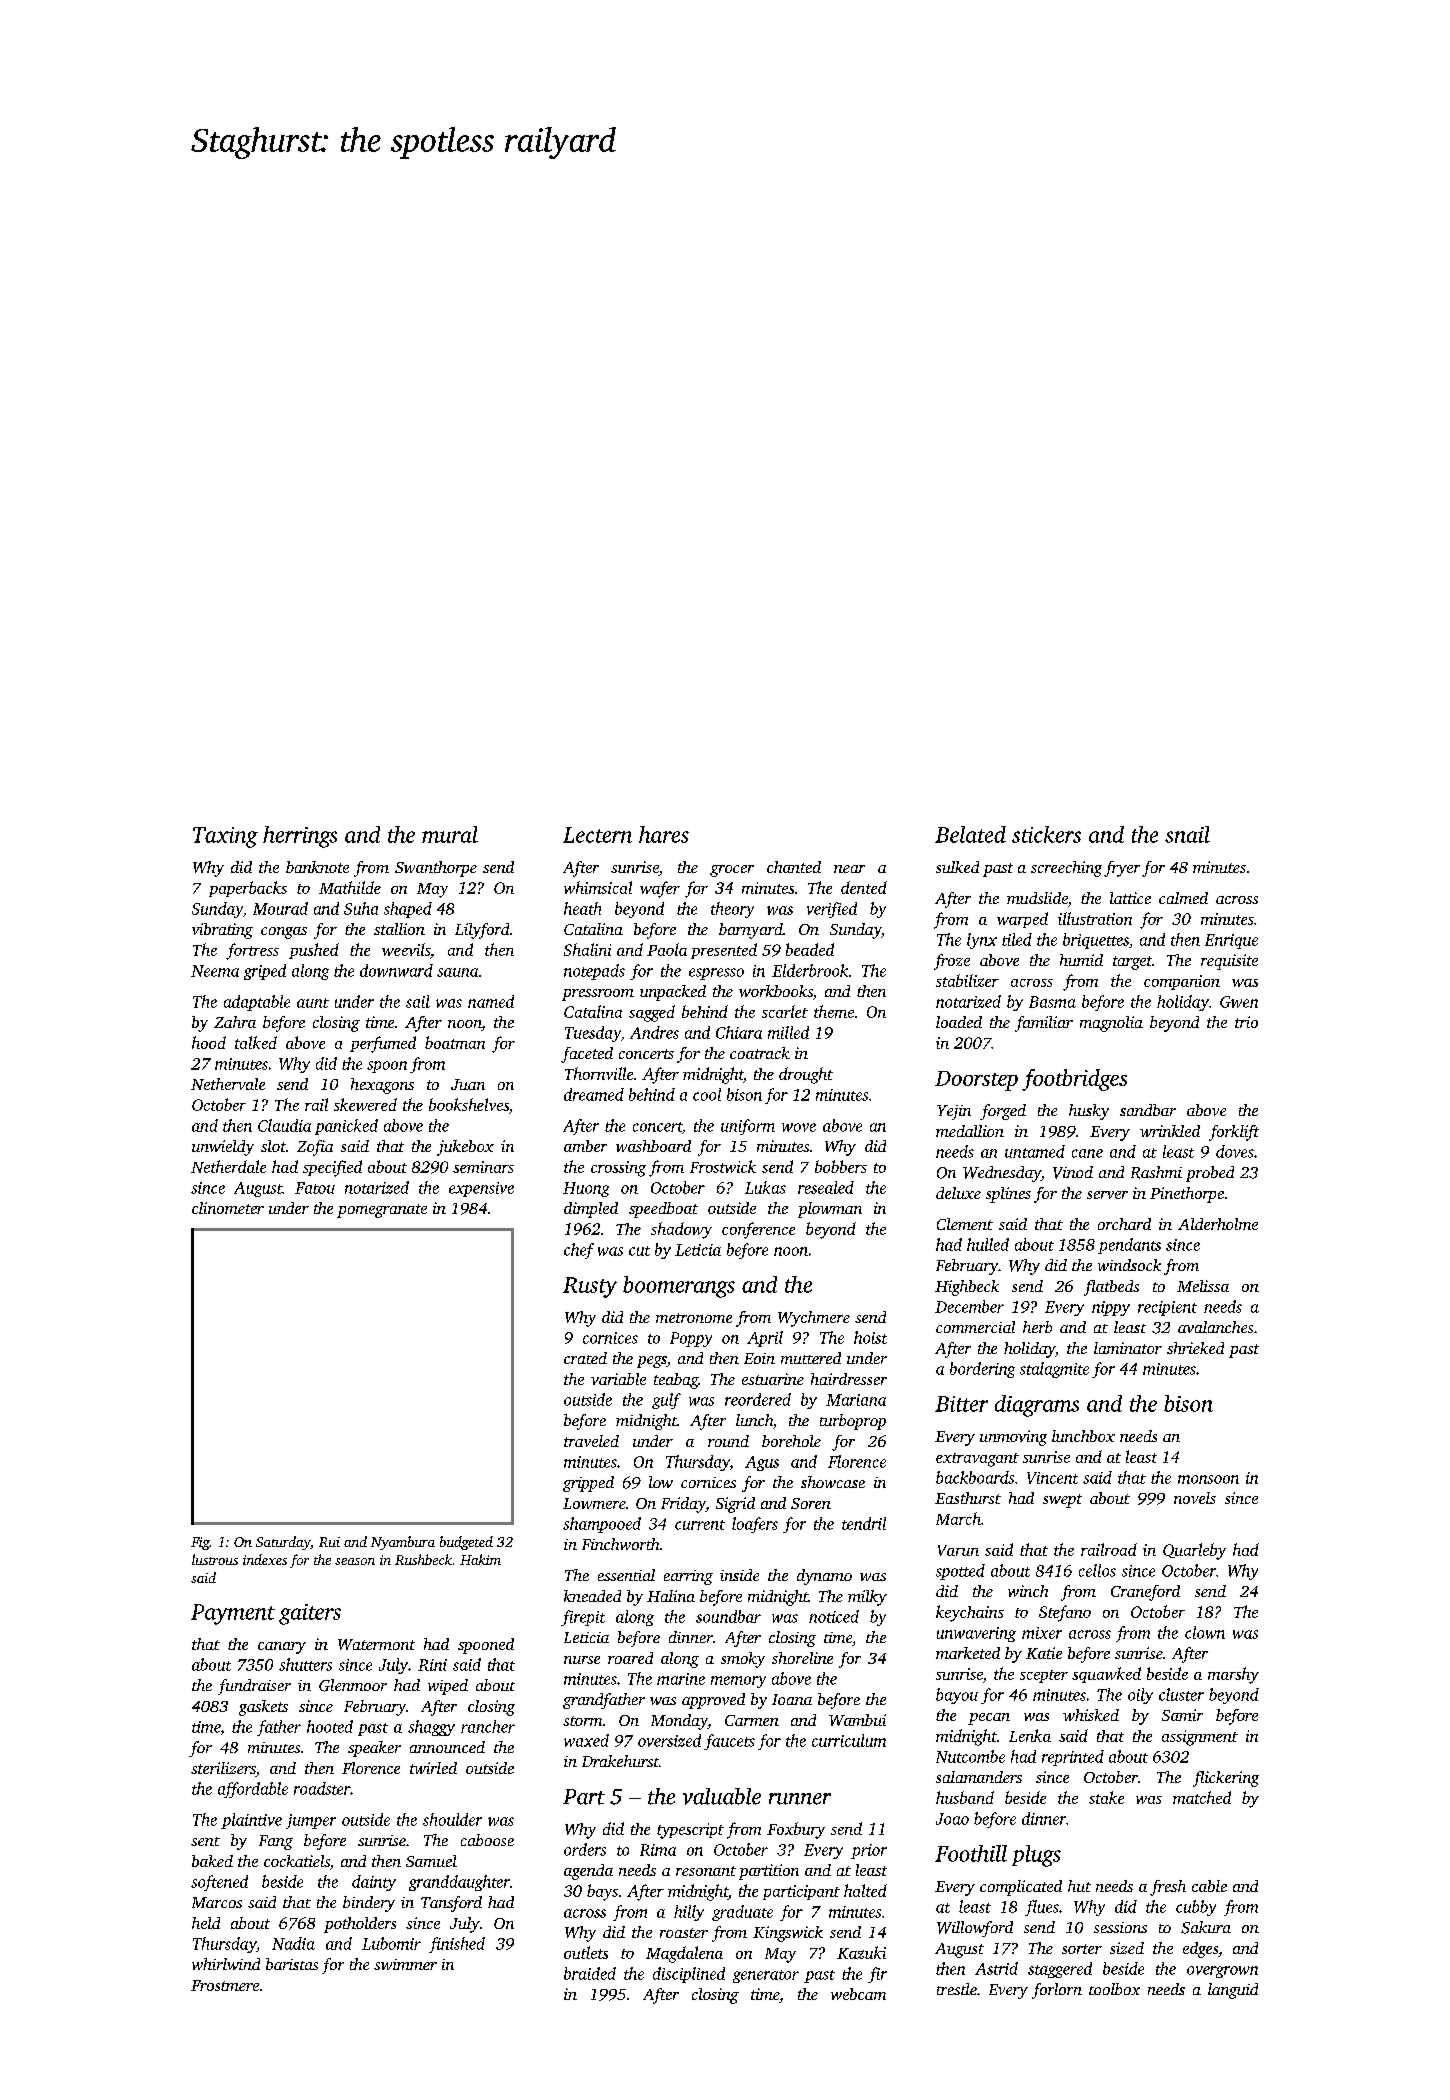  What do you see at coordinates (382, 1211) in the image?
I see `pomegranate` at bounding box center [382, 1211].
